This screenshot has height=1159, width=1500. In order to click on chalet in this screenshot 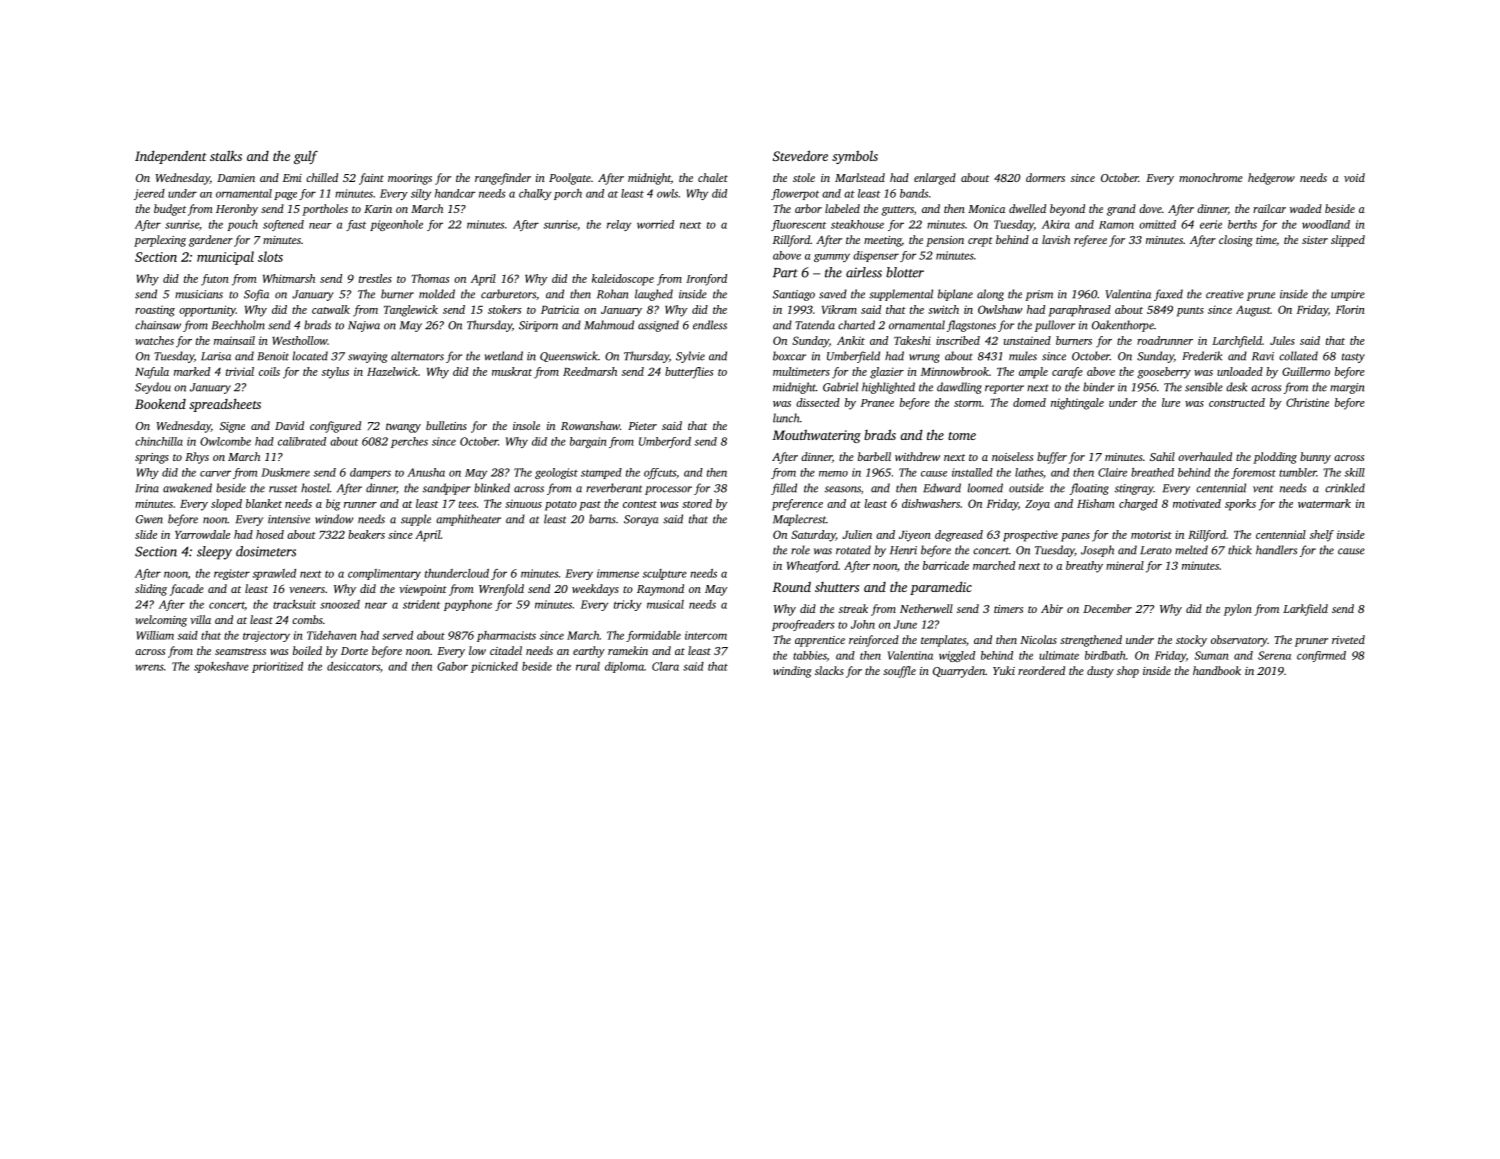, I will do `click(713, 177)`.
